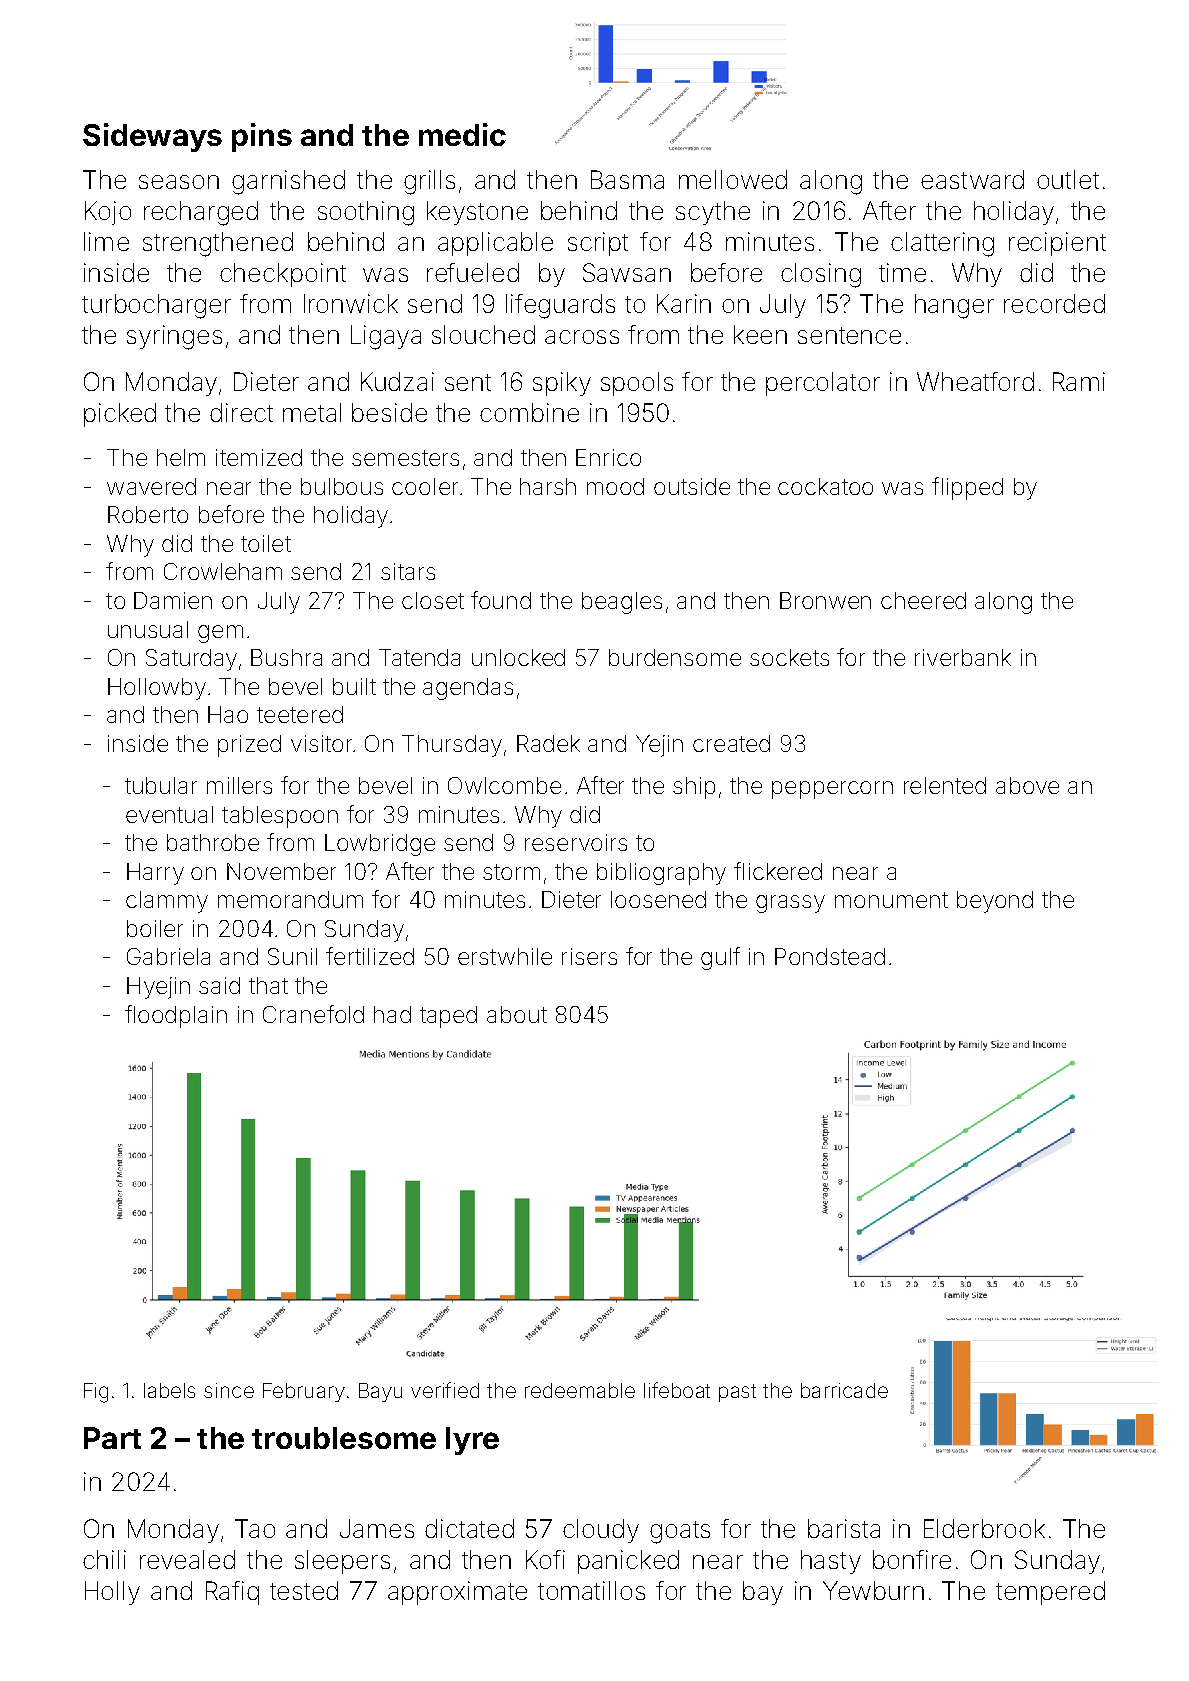  What do you see at coordinates (448, 1017) in the image?
I see `taped` at bounding box center [448, 1017].
